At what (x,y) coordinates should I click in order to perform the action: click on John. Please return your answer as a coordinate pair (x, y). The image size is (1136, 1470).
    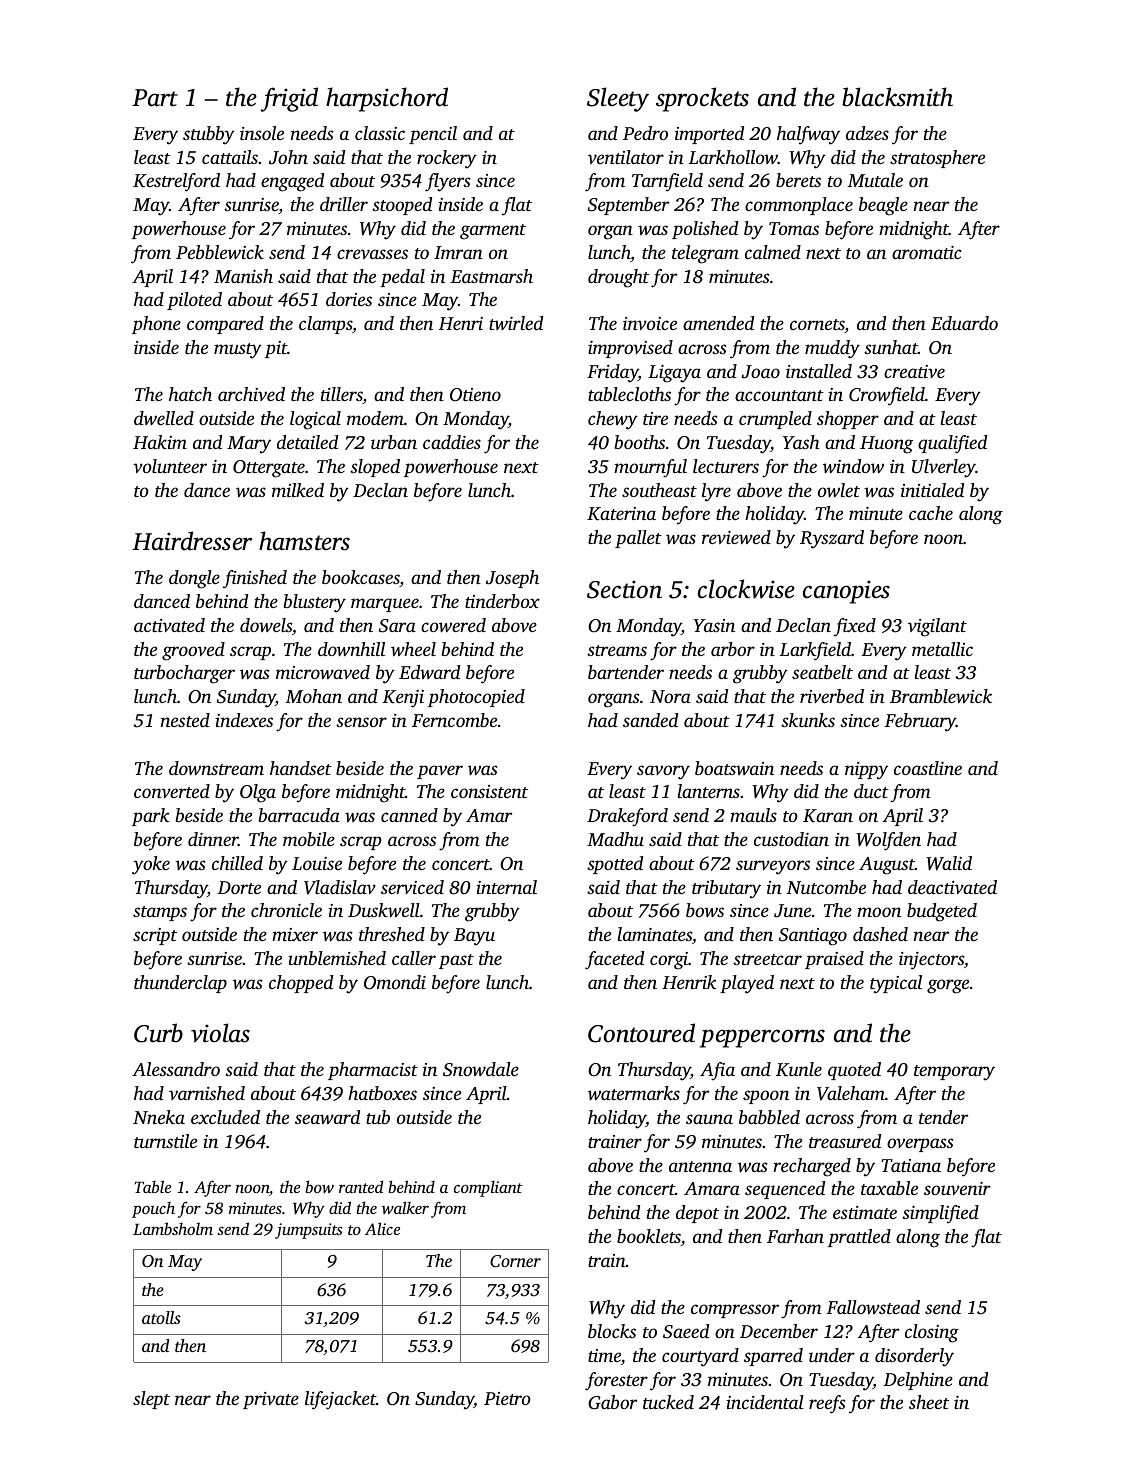
    Looking at the image, I should click on (288, 157).
